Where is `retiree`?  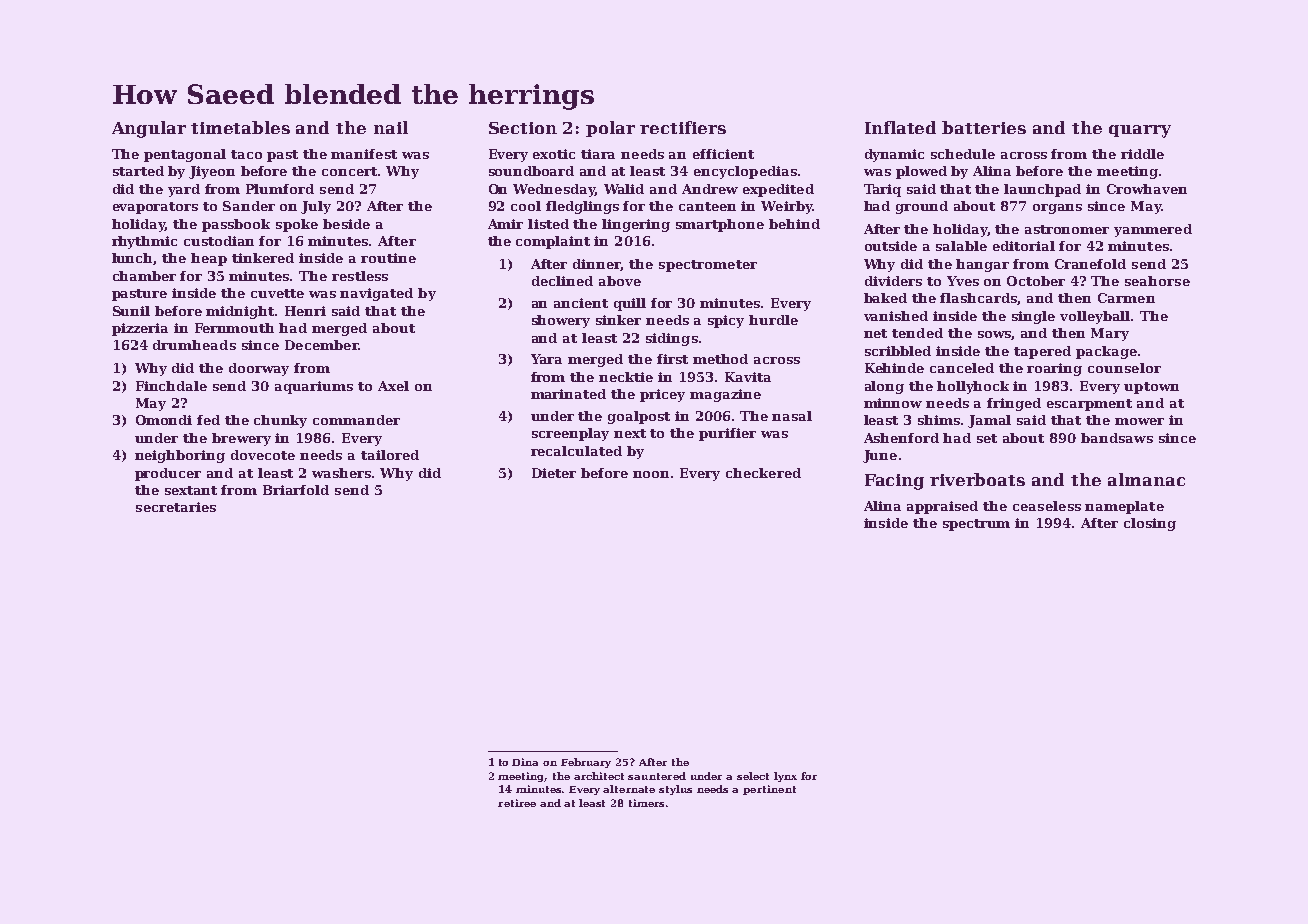 retiree is located at coordinates (517, 803).
